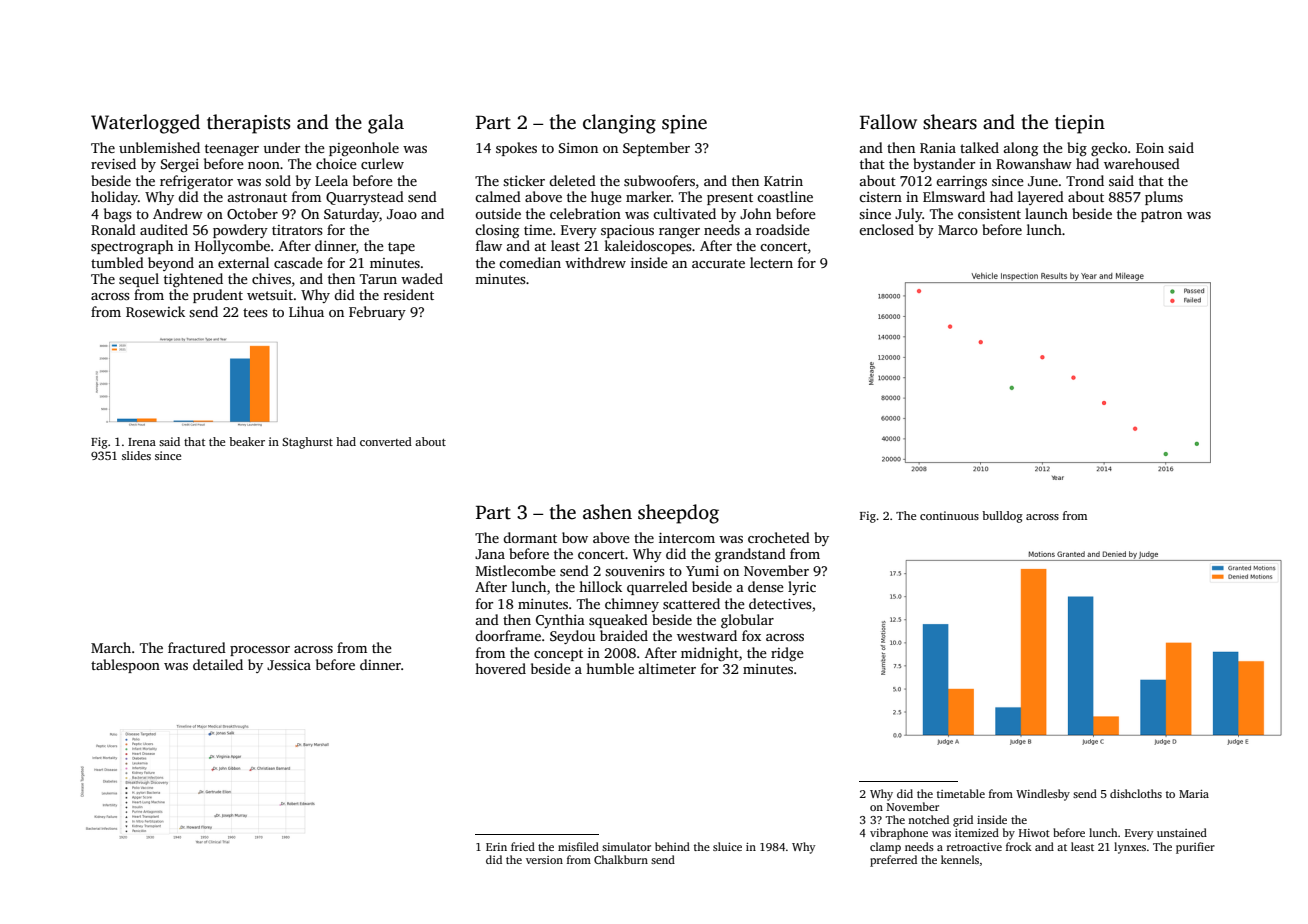  I want to click on chimney, so click(632, 605).
